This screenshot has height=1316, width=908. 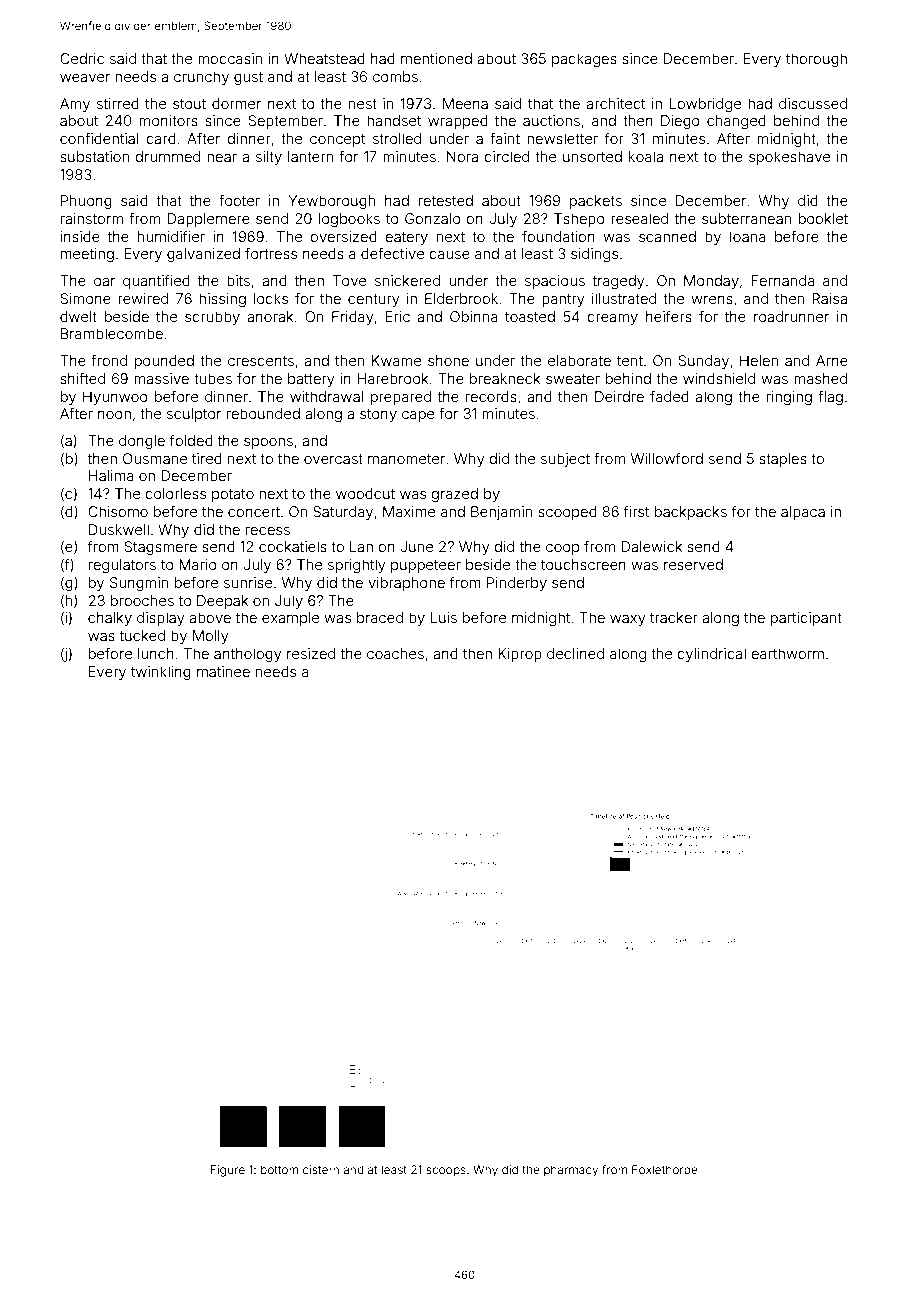 What do you see at coordinates (530, 316) in the screenshot?
I see `toasted` at bounding box center [530, 316].
